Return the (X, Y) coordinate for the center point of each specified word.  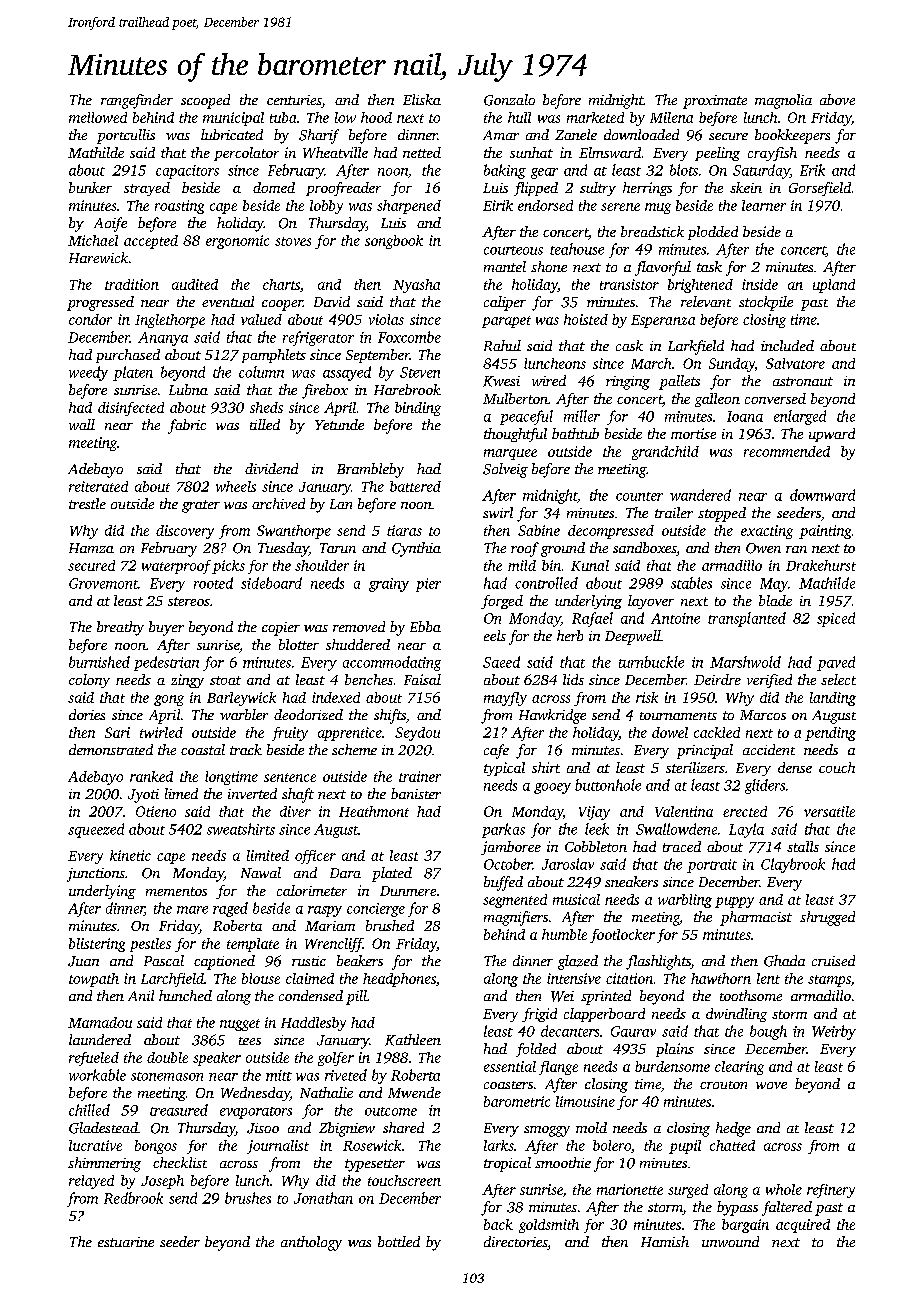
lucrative (95, 1145)
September (378, 356)
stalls (803, 846)
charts (281, 284)
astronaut (803, 381)
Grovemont (103, 583)
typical (504, 769)
